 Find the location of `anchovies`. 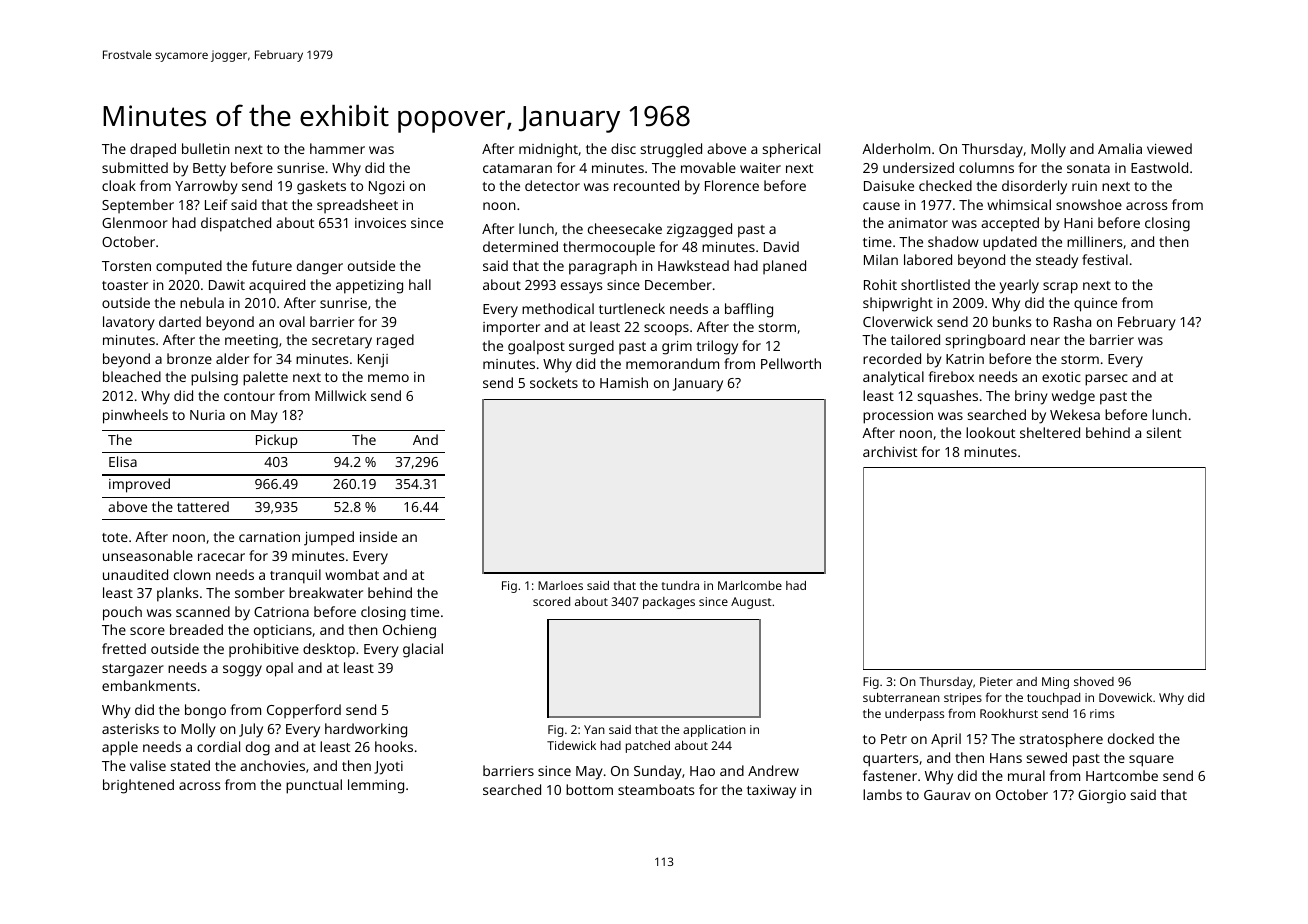

anchovies is located at coordinates (272, 765).
